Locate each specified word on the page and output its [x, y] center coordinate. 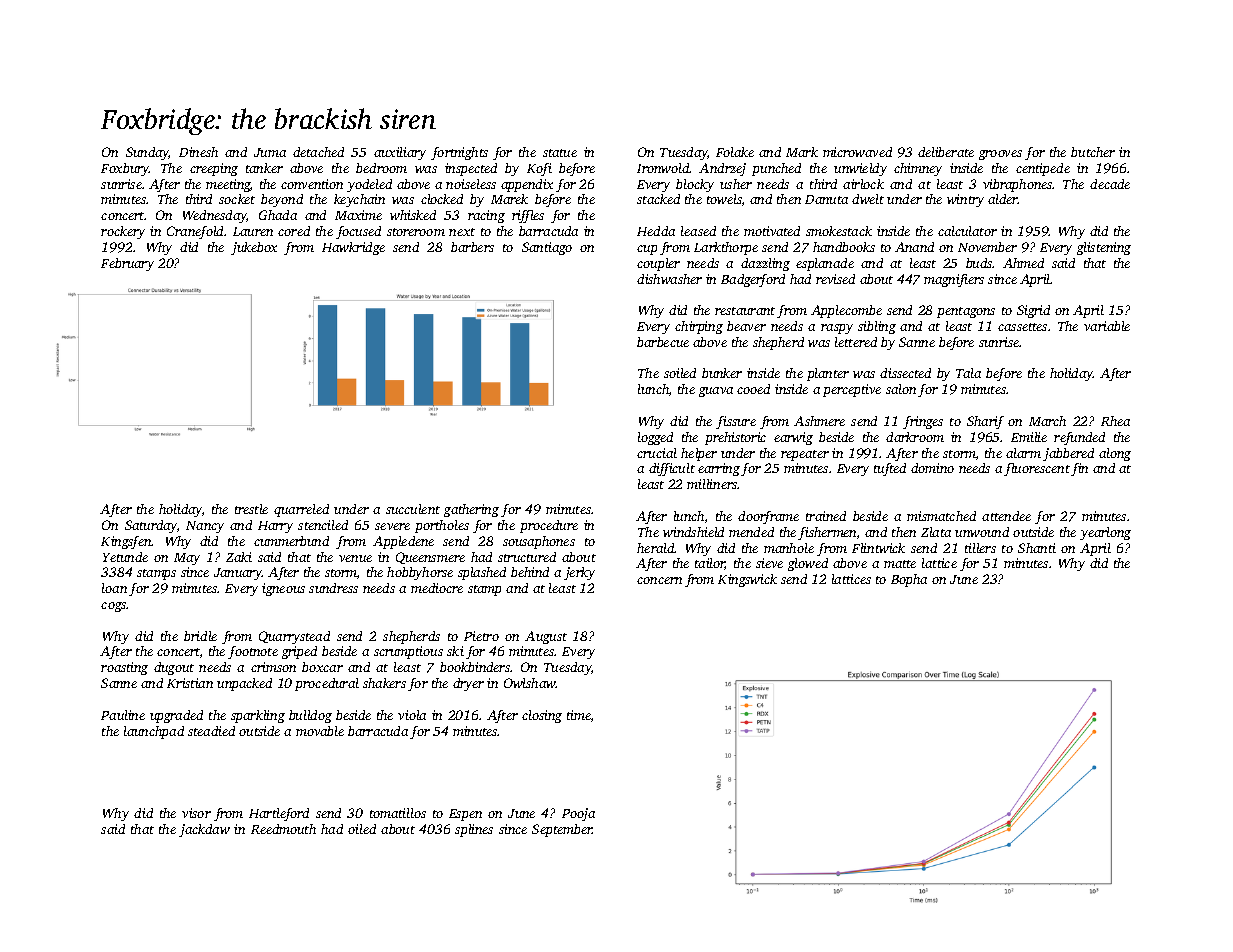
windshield [693, 532]
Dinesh [198, 152]
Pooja [578, 814]
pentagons [966, 312]
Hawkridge [353, 248]
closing [542, 716]
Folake [735, 152]
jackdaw [204, 830]
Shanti [1037, 548]
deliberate [946, 152]
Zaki [239, 557]
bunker [722, 373]
